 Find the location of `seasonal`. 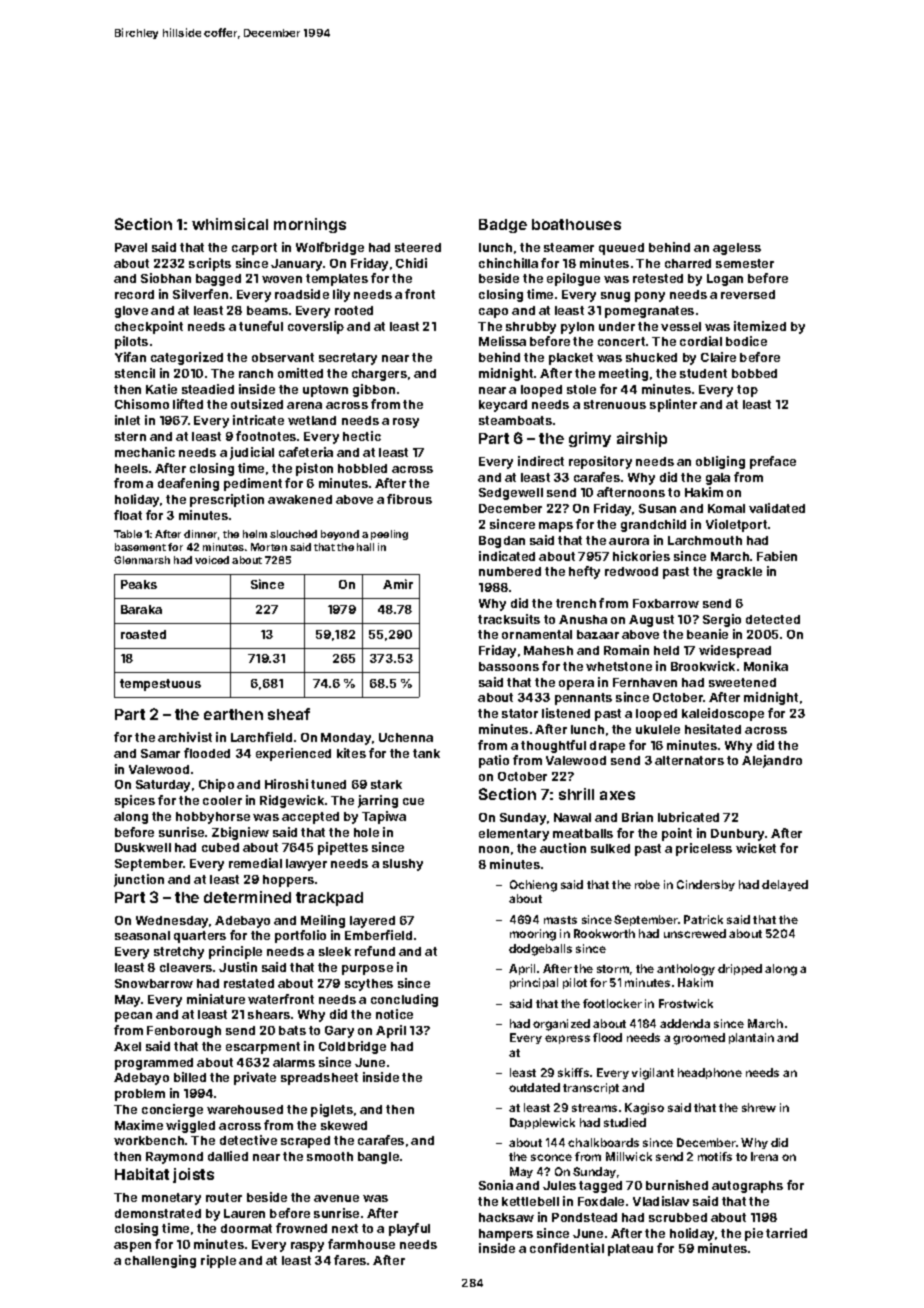

seasonal is located at coordinates (142, 935).
